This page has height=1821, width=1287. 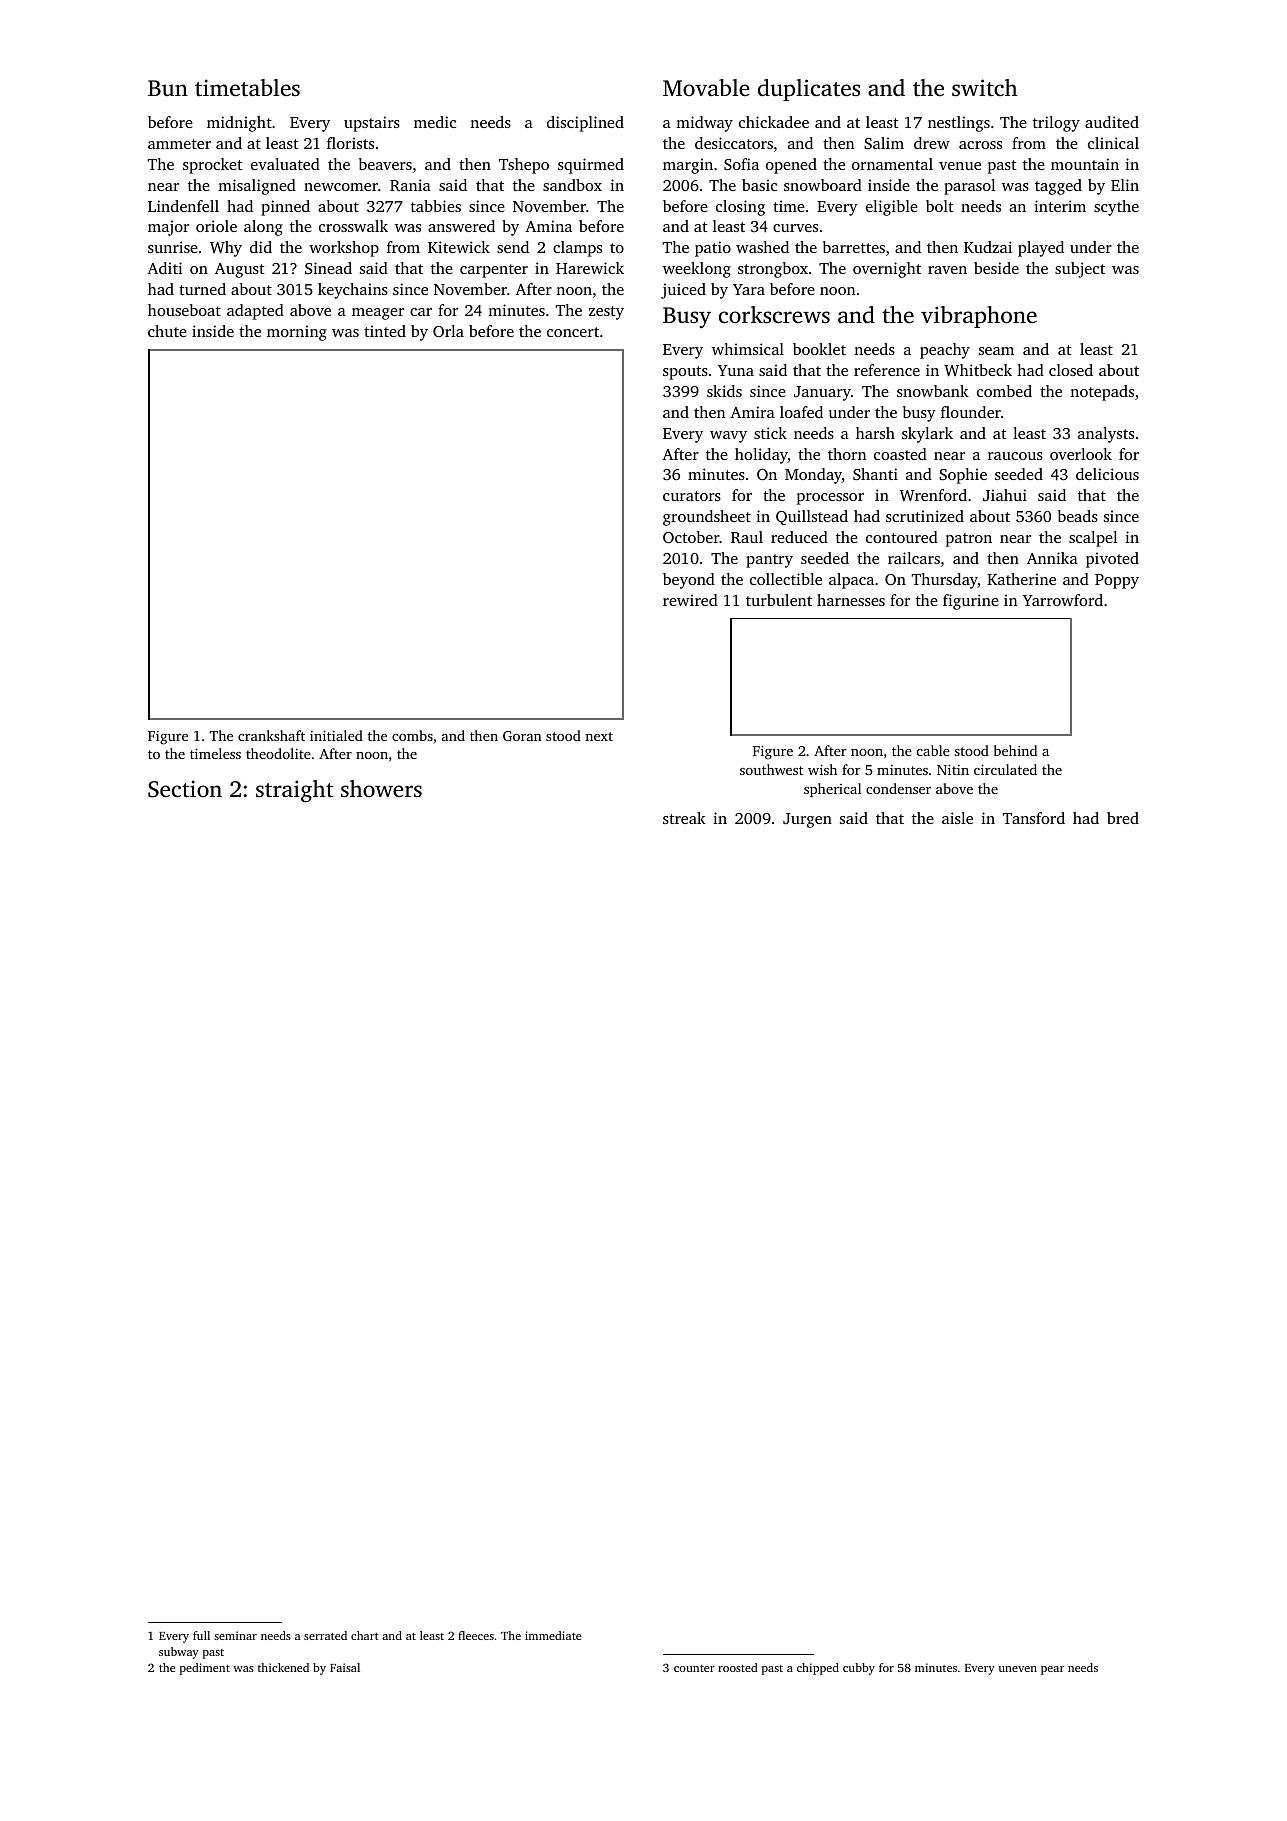 What do you see at coordinates (945, 351) in the page?
I see `peachy` at bounding box center [945, 351].
